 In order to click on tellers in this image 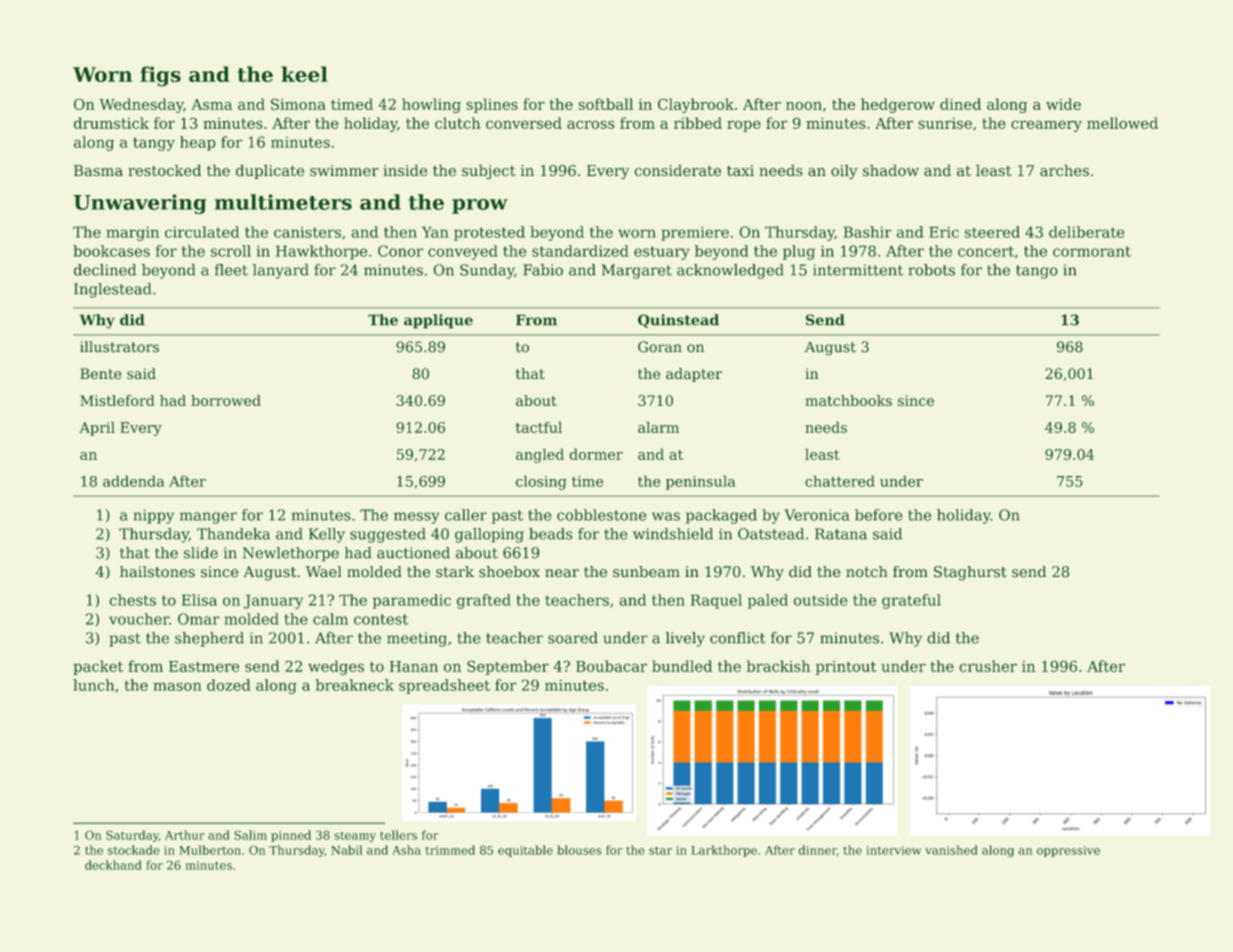, I will do `click(398, 835)`.
